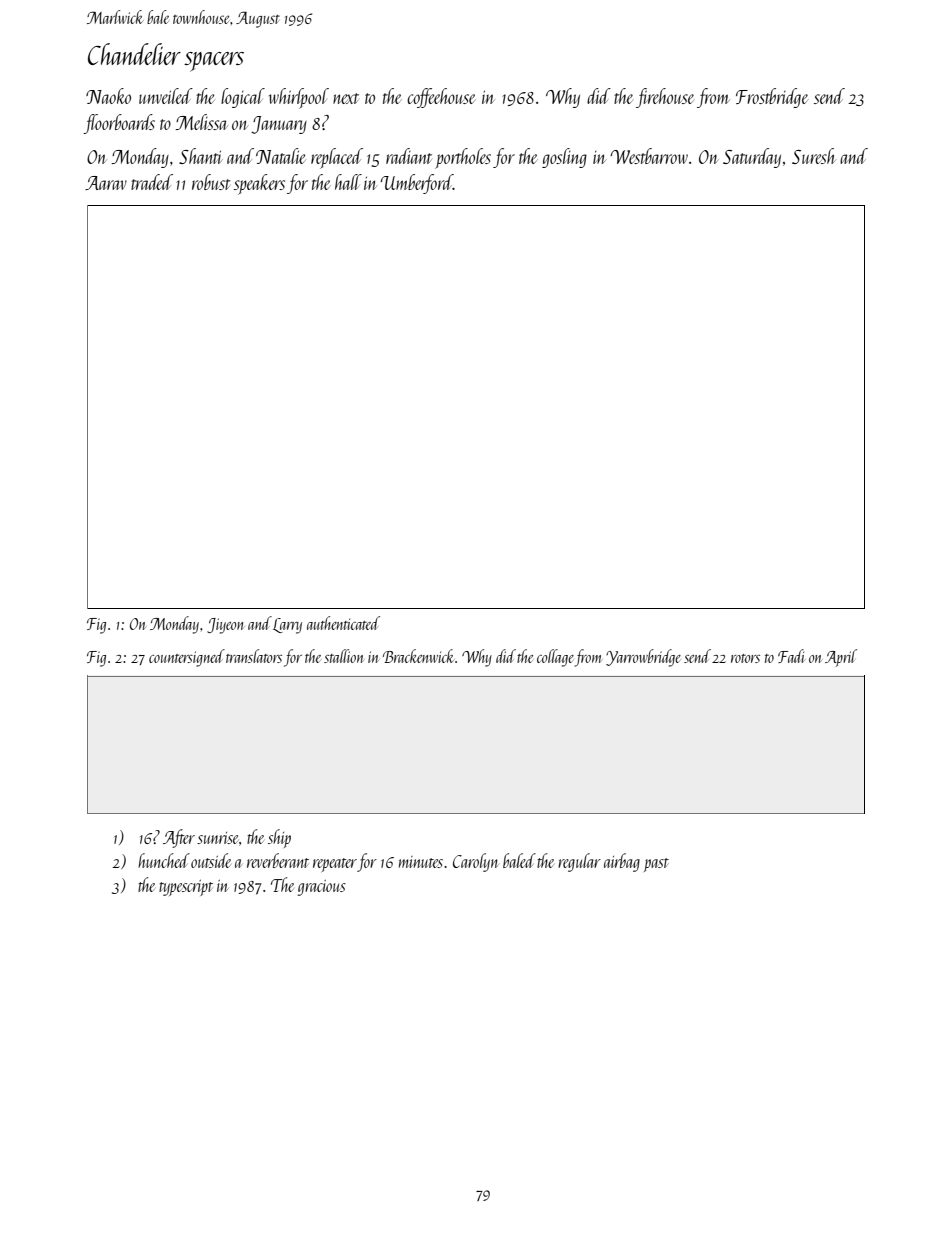 This document has width=952, height=1233. Describe the element at coordinates (421, 862) in the document. I see `minutes` at that location.
